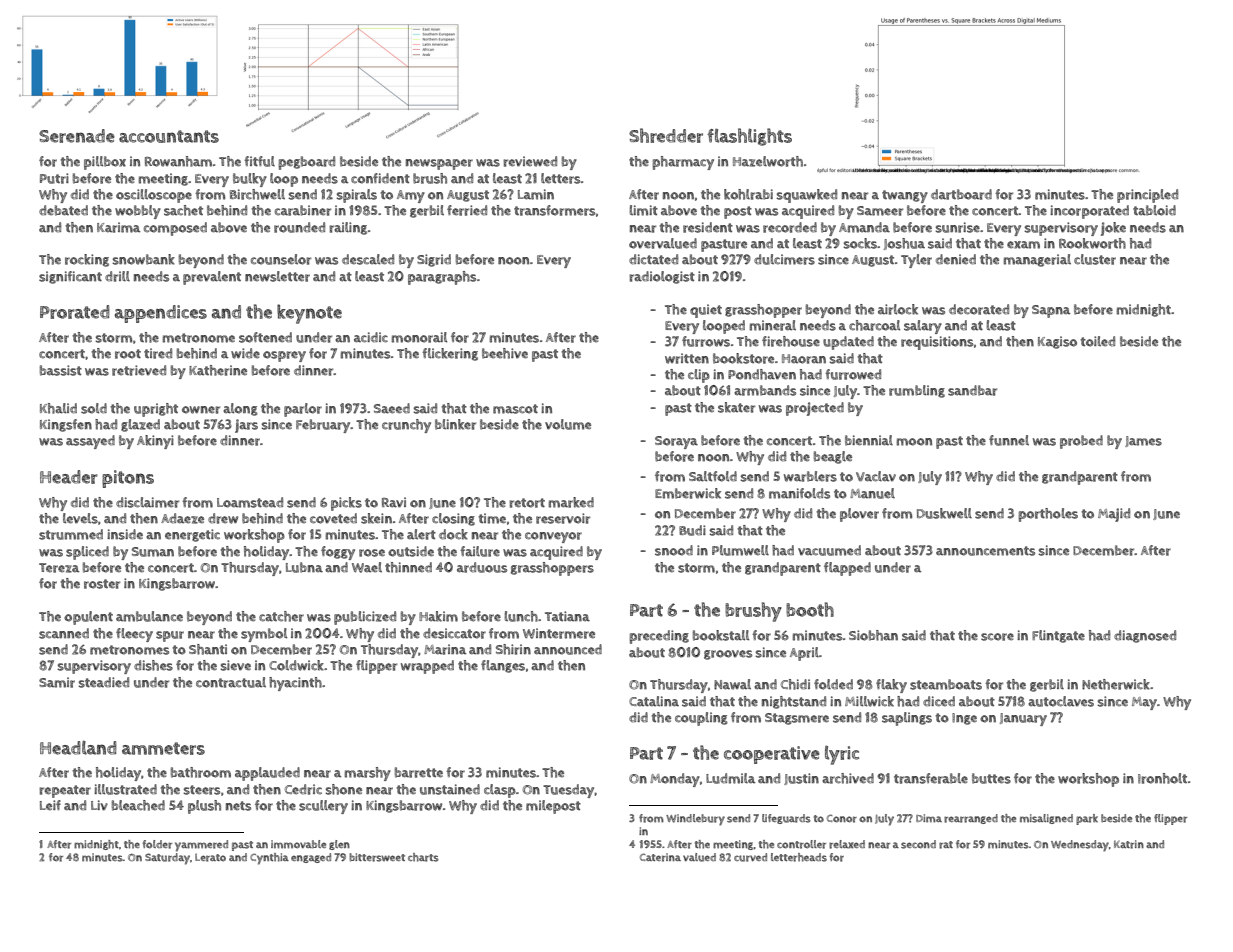 Image resolution: width=1233 pixels, height=952 pixels. Describe the element at coordinates (515, 409) in the screenshot. I see `mascot` at that location.
